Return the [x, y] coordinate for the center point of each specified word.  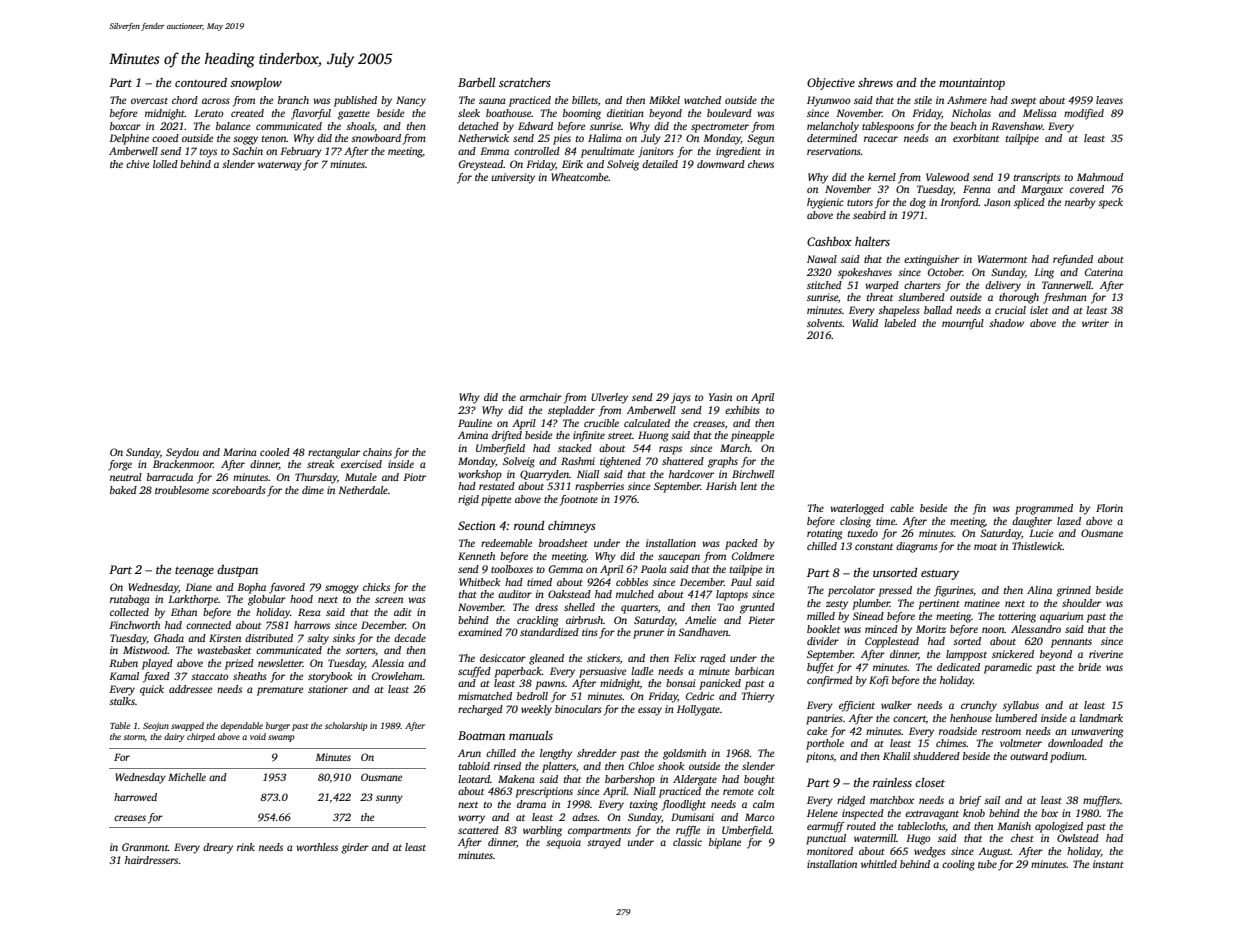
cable [902, 508]
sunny [389, 799]
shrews [875, 82]
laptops [732, 595]
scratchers [525, 82]
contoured [201, 82]
